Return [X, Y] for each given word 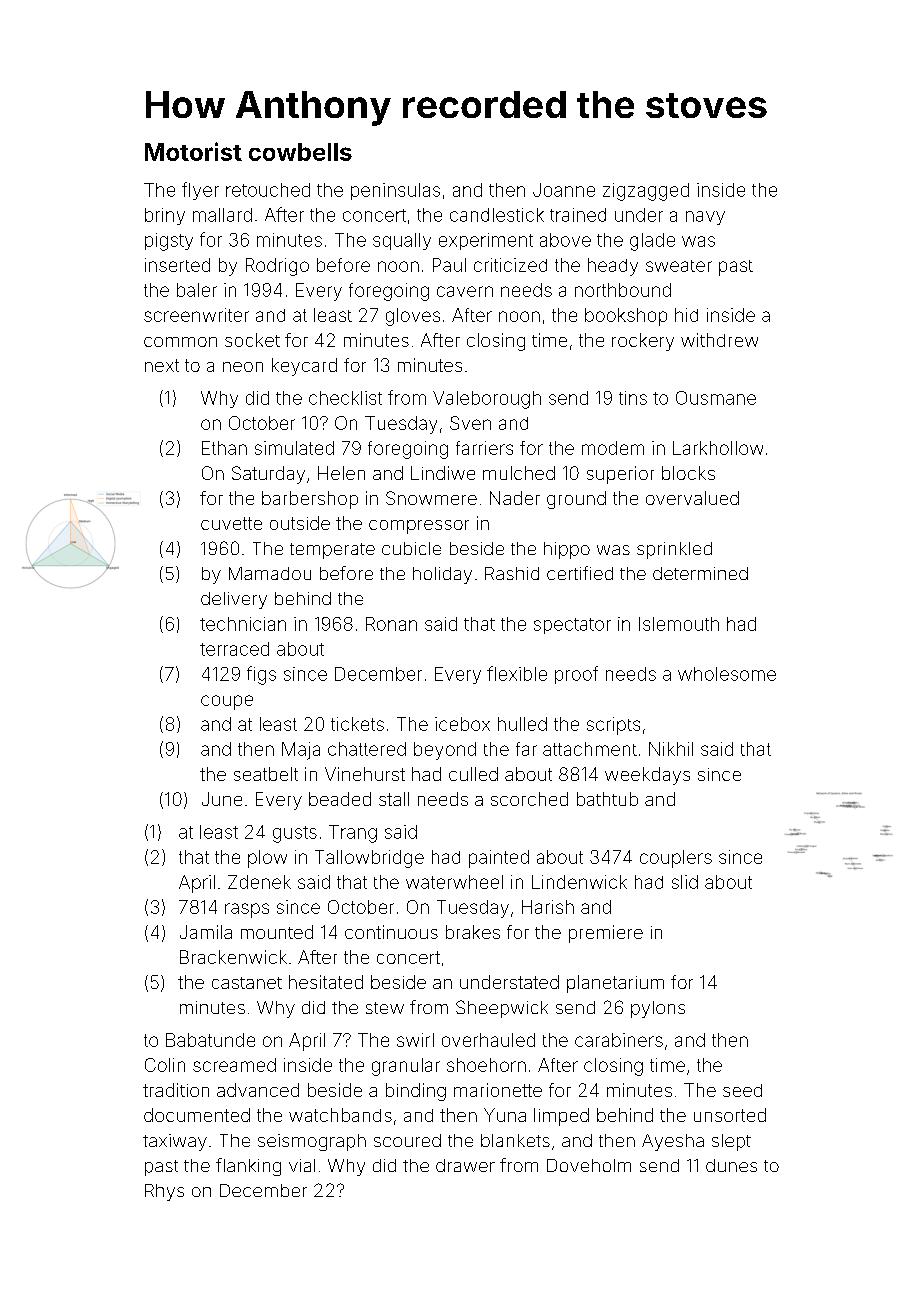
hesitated [326, 982]
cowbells [300, 152]
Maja [301, 751]
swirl [415, 1040]
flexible [517, 673]
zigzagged [646, 192]
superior [620, 475]
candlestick [497, 215]
